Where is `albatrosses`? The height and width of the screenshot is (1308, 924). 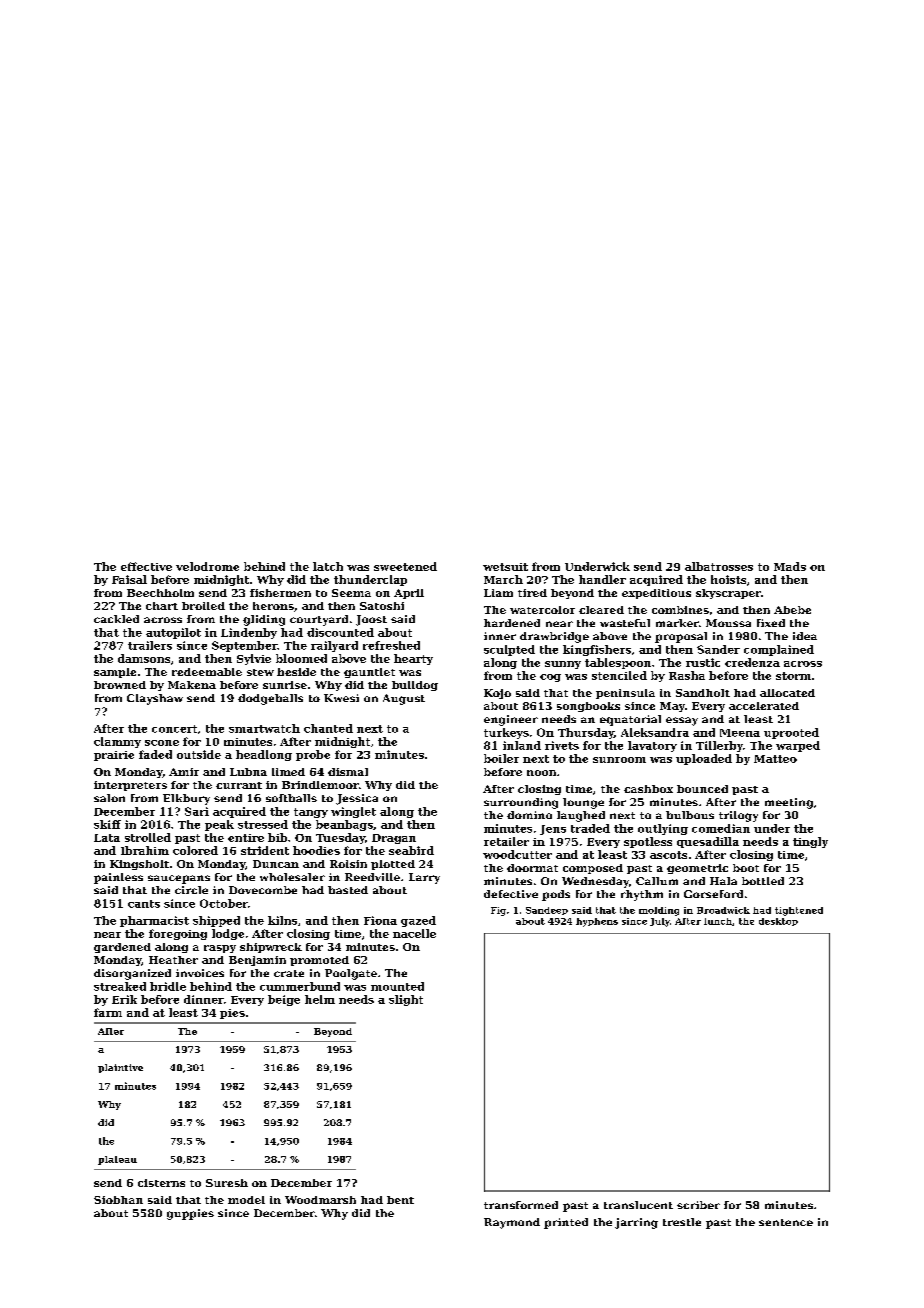 albatrosses is located at coordinates (719, 566).
